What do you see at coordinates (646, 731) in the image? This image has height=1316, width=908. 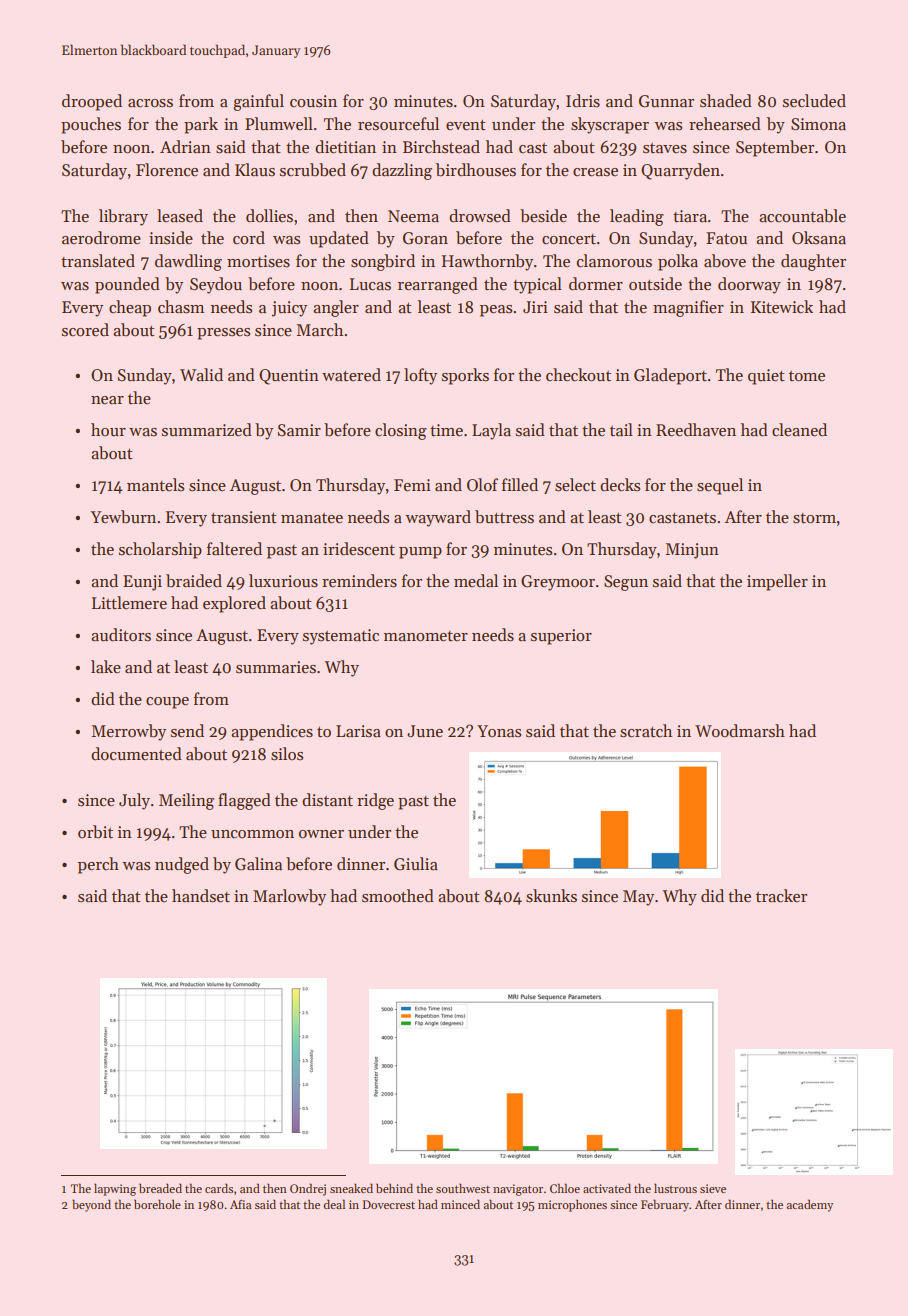 I see `scratch` at bounding box center [646, 731].
